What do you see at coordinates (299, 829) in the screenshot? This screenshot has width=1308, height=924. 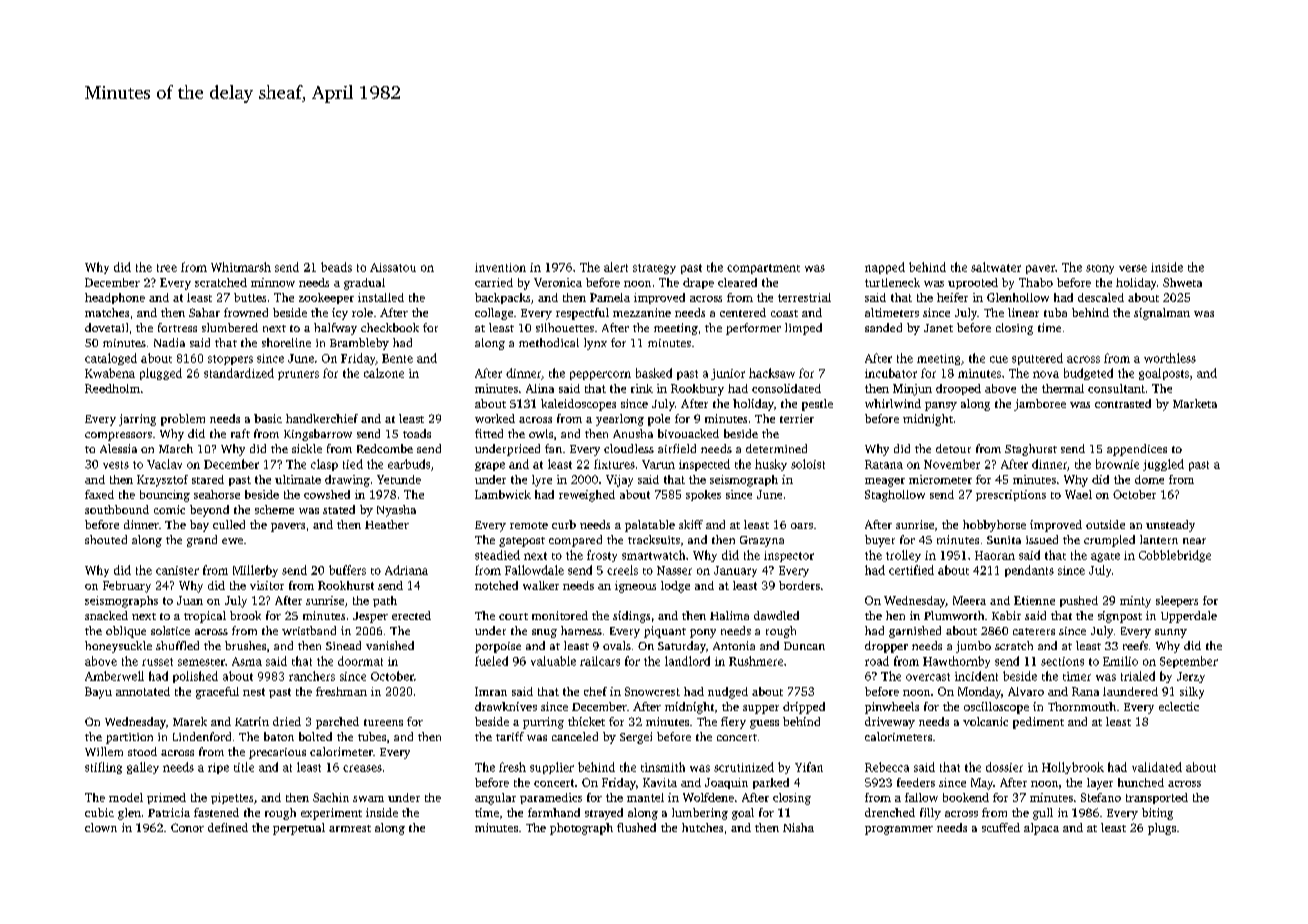 I see `perpetual` at bounding box center [299, 829].
